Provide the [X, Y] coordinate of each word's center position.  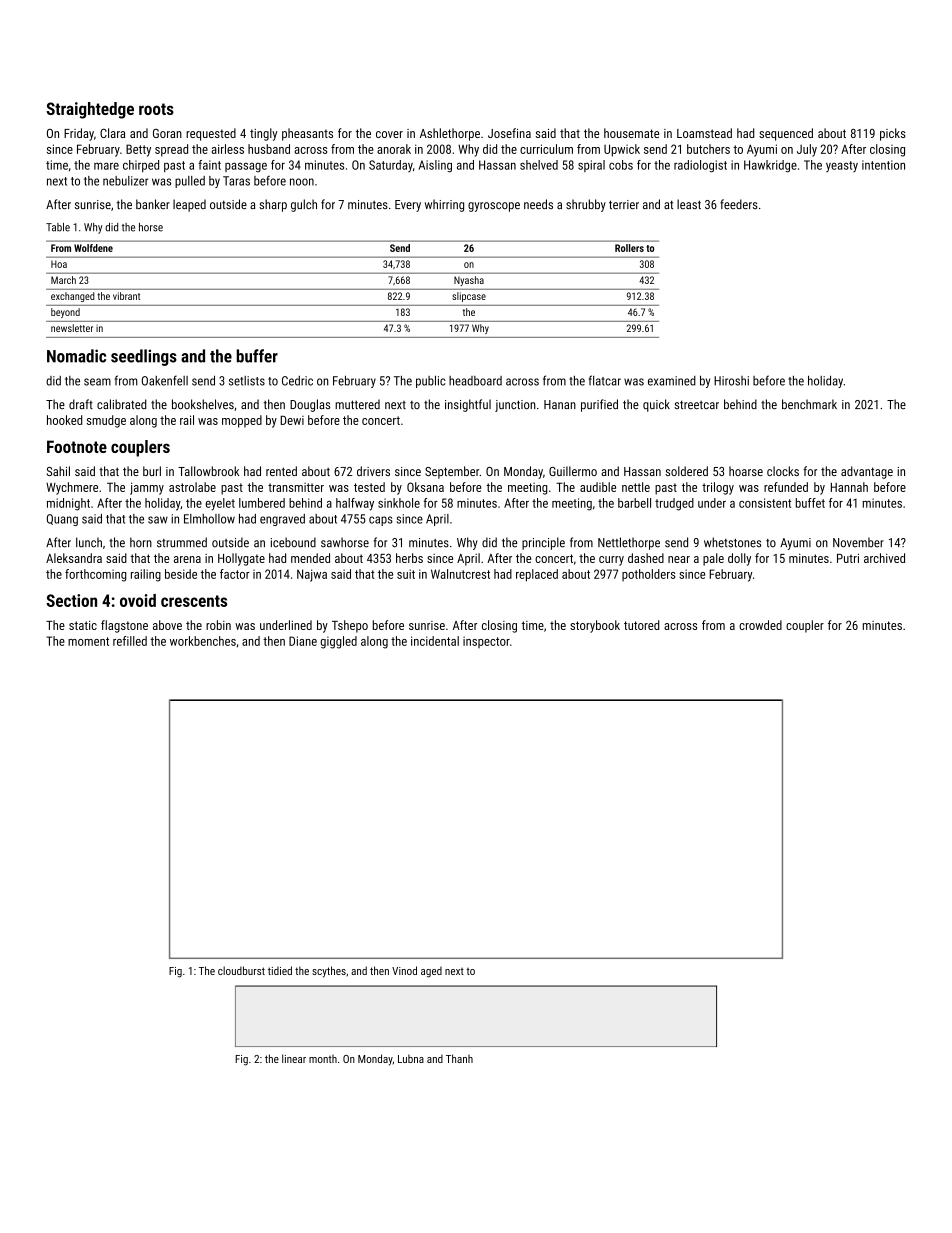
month [323, 1059]
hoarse [746, 471]
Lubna [411, 1058]
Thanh [459, 1058]
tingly [263, 134]
